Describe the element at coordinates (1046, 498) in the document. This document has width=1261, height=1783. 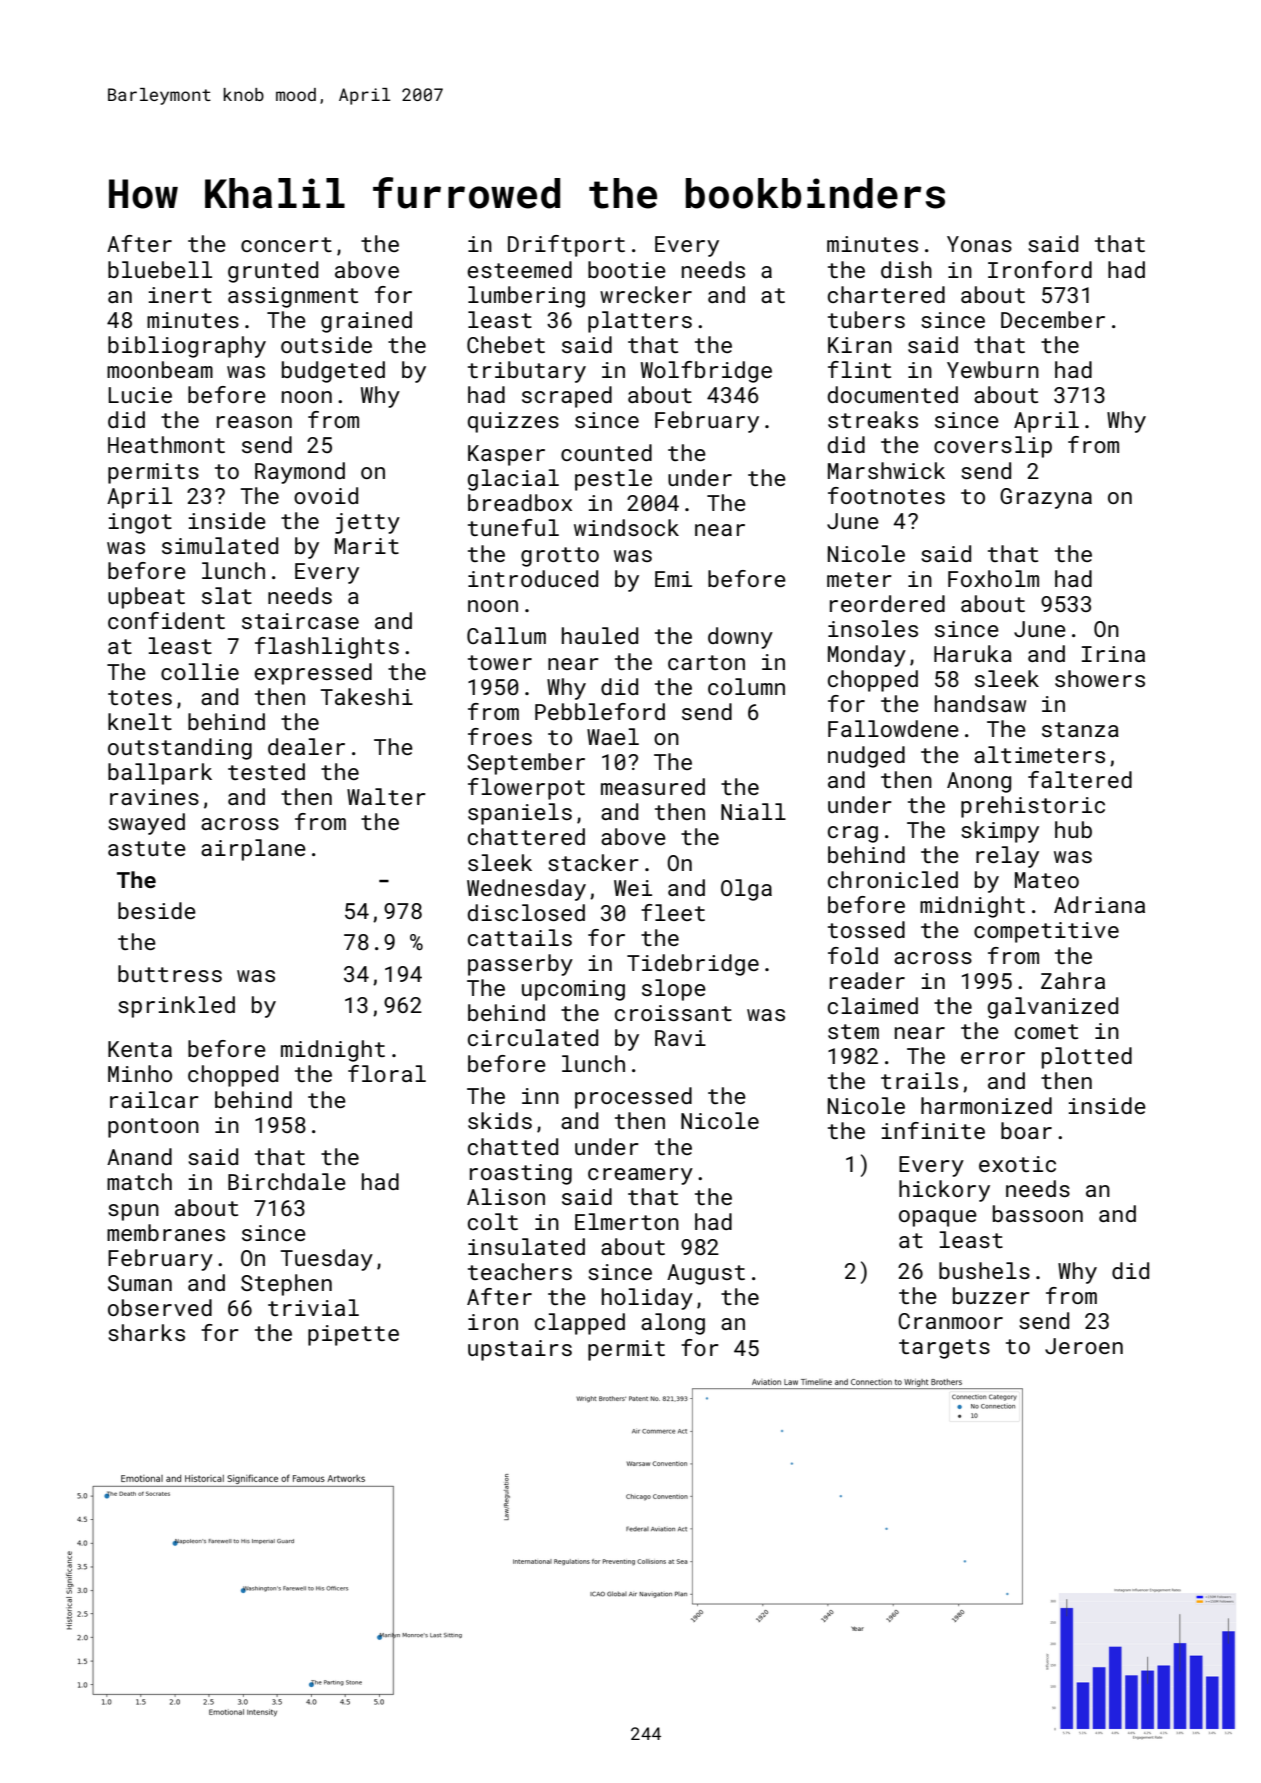
I see `Grazyna` at that location.
